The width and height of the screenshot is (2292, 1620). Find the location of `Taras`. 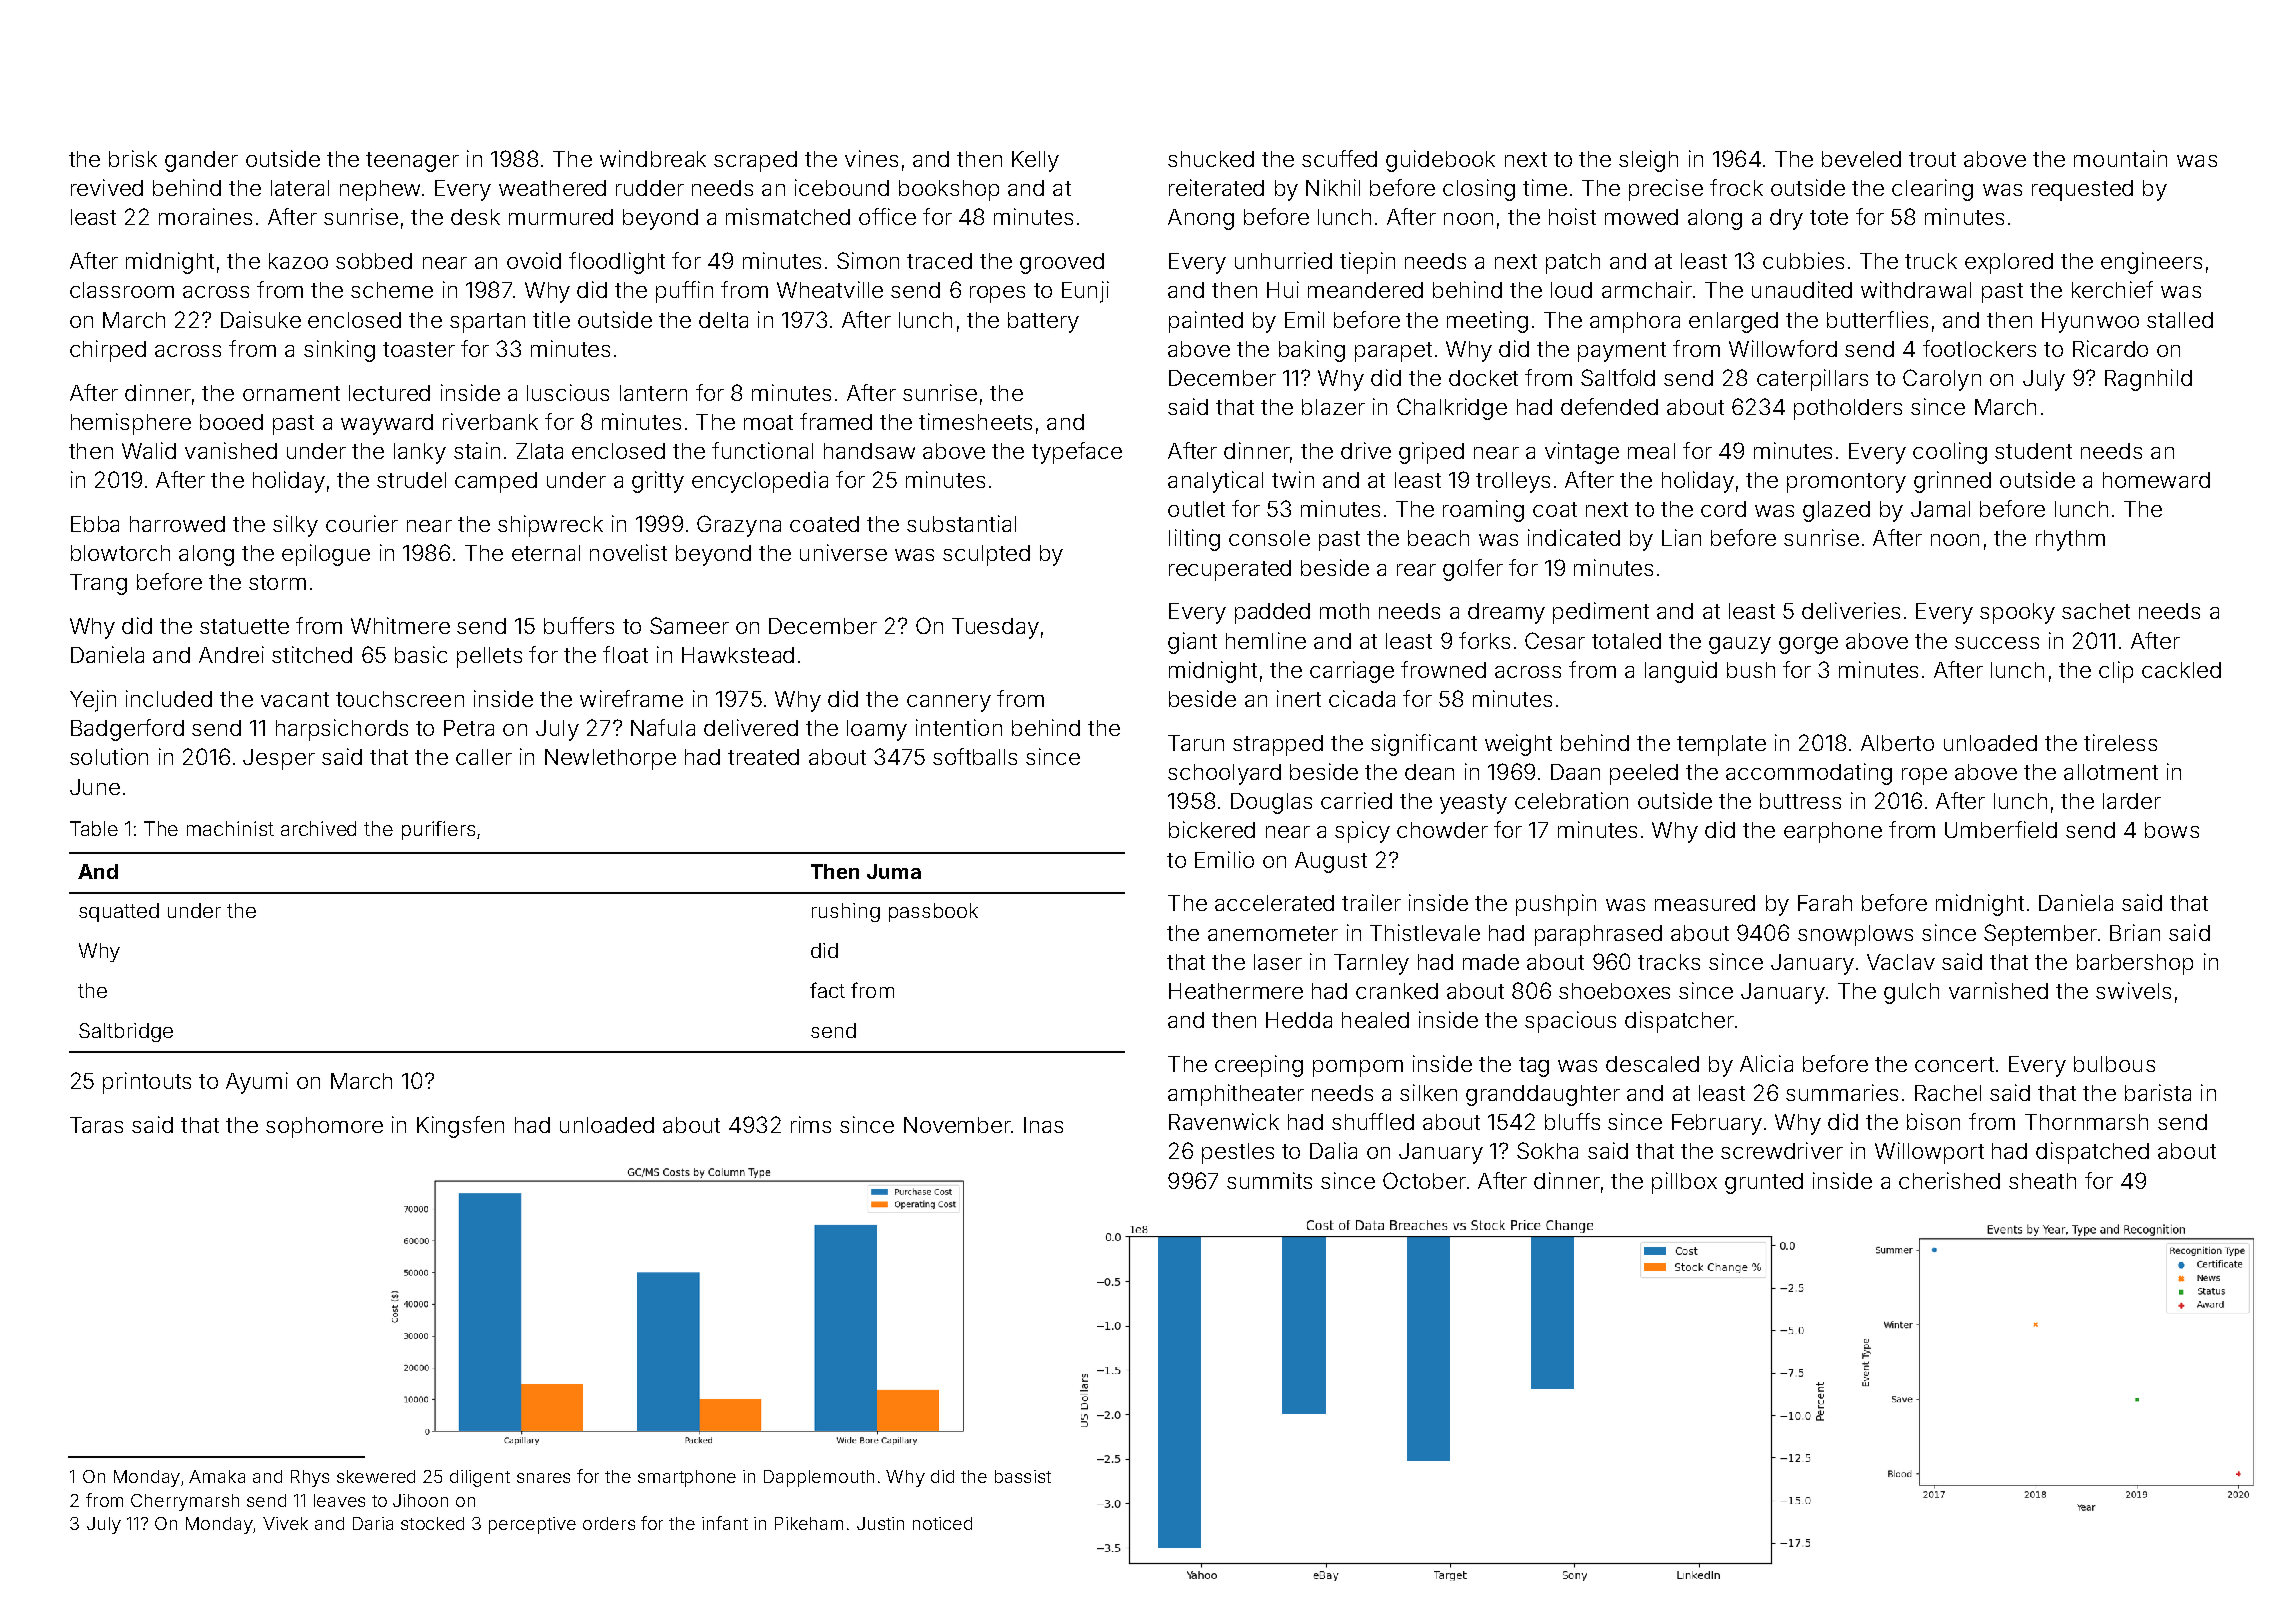

Taras is located at coordinates (96, 1125).
